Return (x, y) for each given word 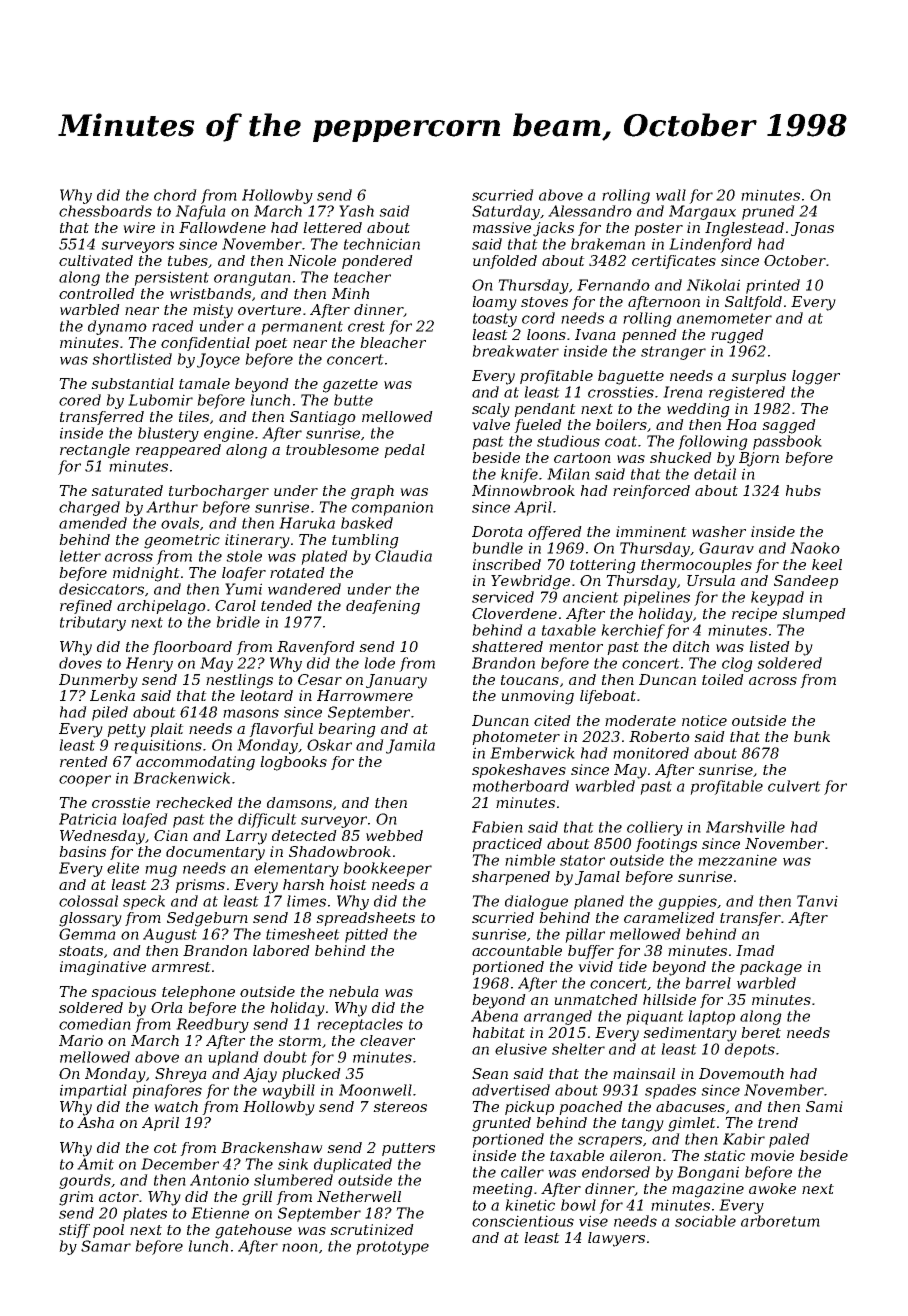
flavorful (281, 730)
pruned (768, 212)
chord (175, 195)
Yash (356, 211)
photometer (516, 738)
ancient (591, 597)
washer (719, 531)
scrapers (610, 1142)
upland (233, 1058)
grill (257, 1198)
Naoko (815, 548)
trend (778, 1122)
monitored (651, 753)
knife (519, 475)
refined (86, 607)
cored (80, 400)
